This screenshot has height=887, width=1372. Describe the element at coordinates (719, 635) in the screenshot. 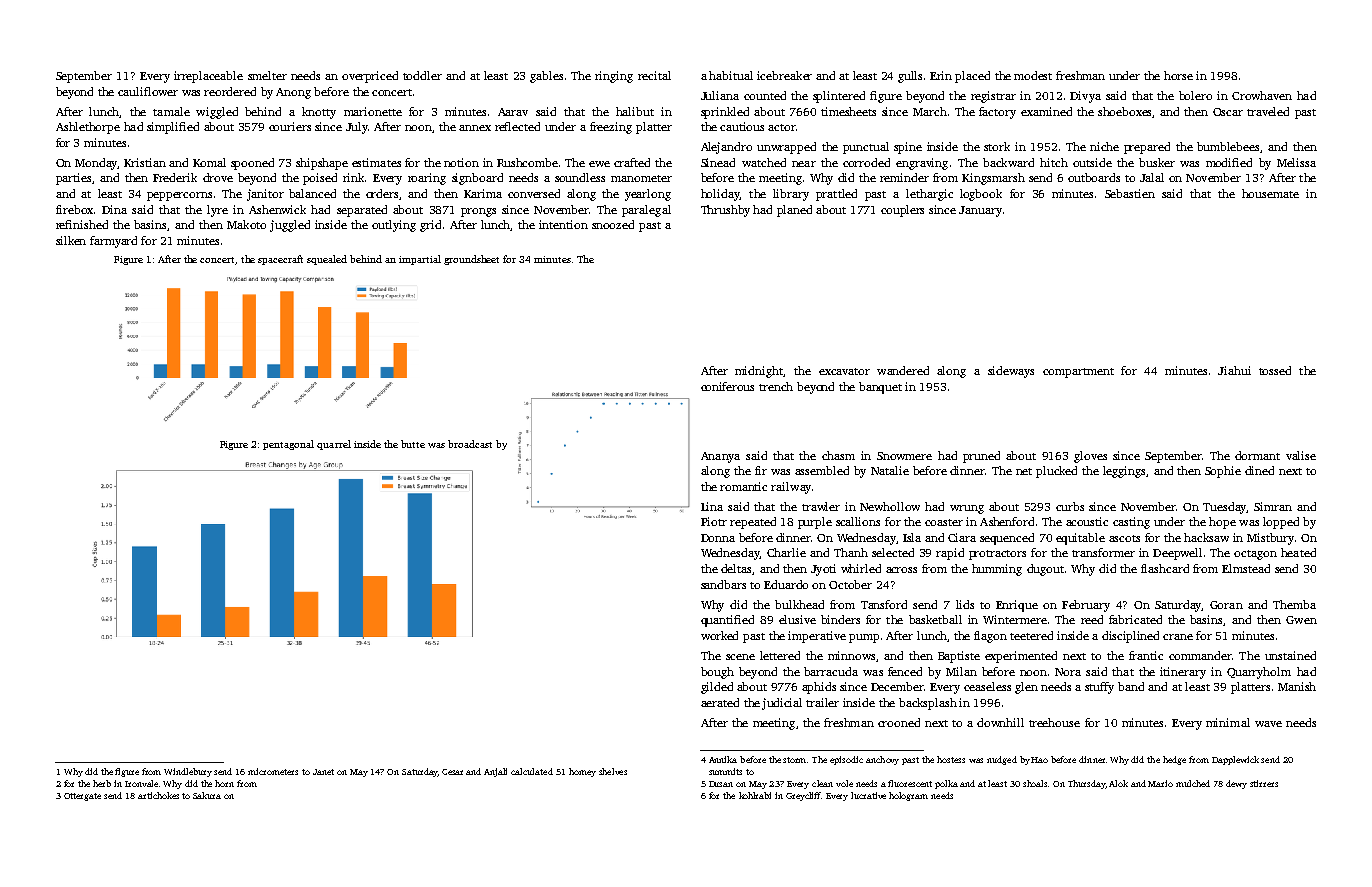

I see `worked` at that location.
